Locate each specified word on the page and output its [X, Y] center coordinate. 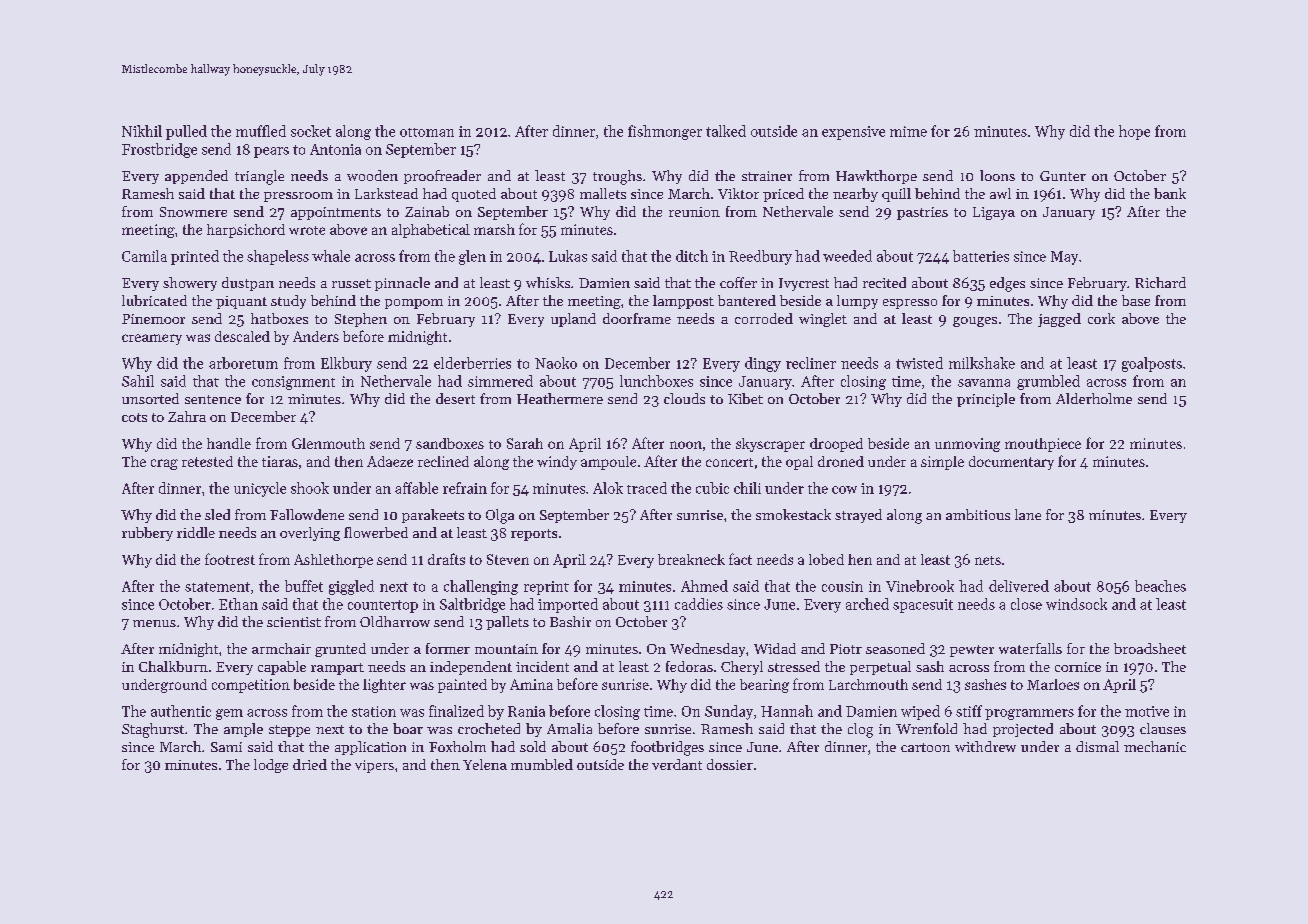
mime [908, 131]
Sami [226, 747]
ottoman [427, 132]
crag [164, 464]
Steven [508, 559]
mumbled [542, 764]
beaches [1160, 586]
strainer [767, 176]
